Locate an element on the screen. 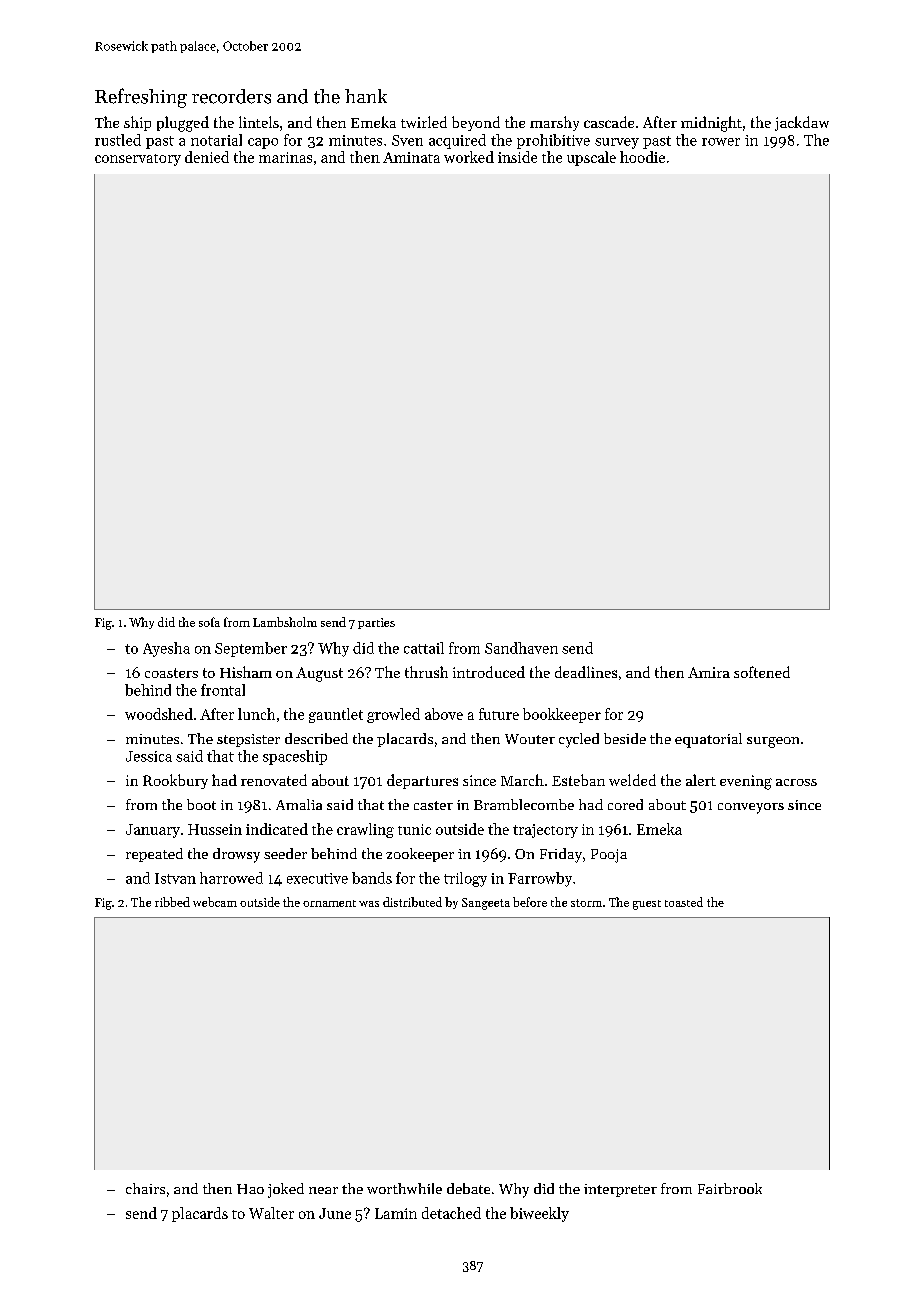 The height and width of the screenshot is (1308, 924). ribbed is located at coordinates (172, 902).
